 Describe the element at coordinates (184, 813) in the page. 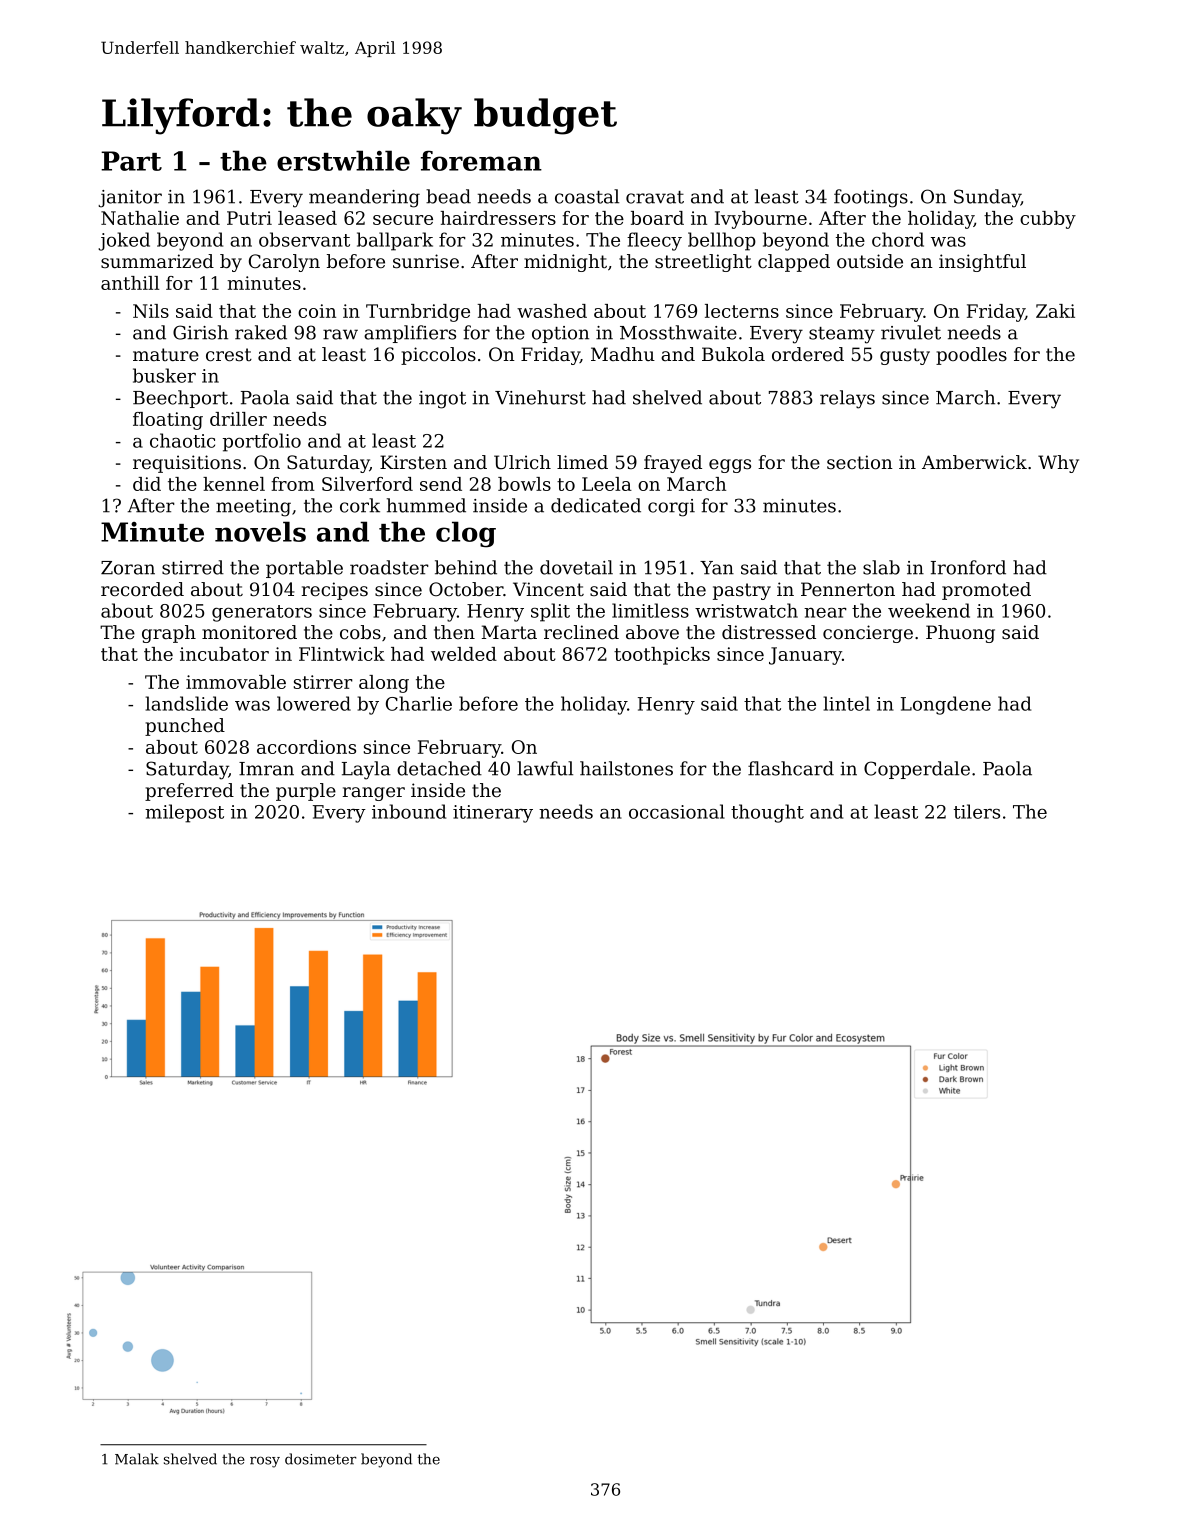

I see `milepost` at that location.
